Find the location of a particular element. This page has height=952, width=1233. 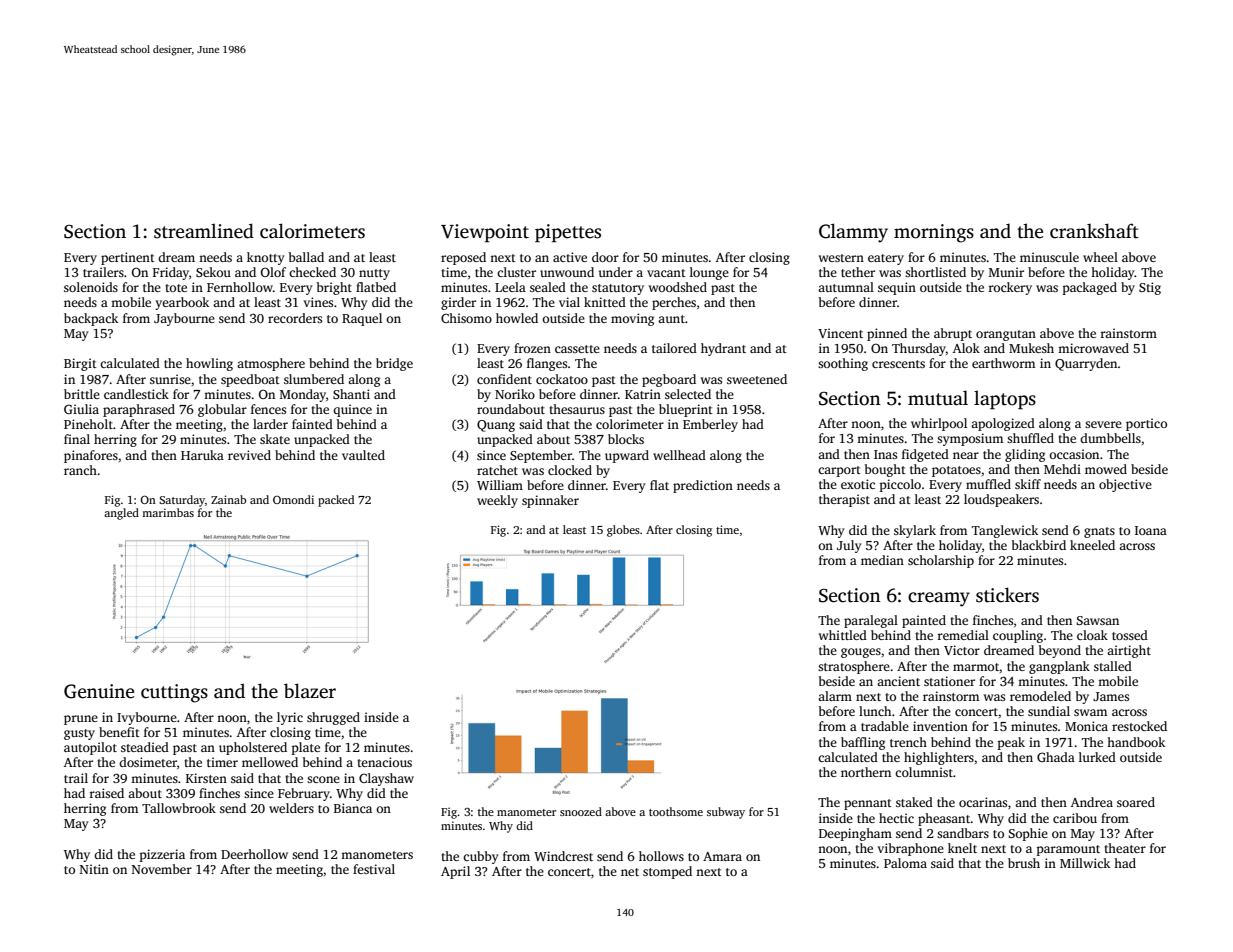

scholarship is located at coordinates (941, 561).
